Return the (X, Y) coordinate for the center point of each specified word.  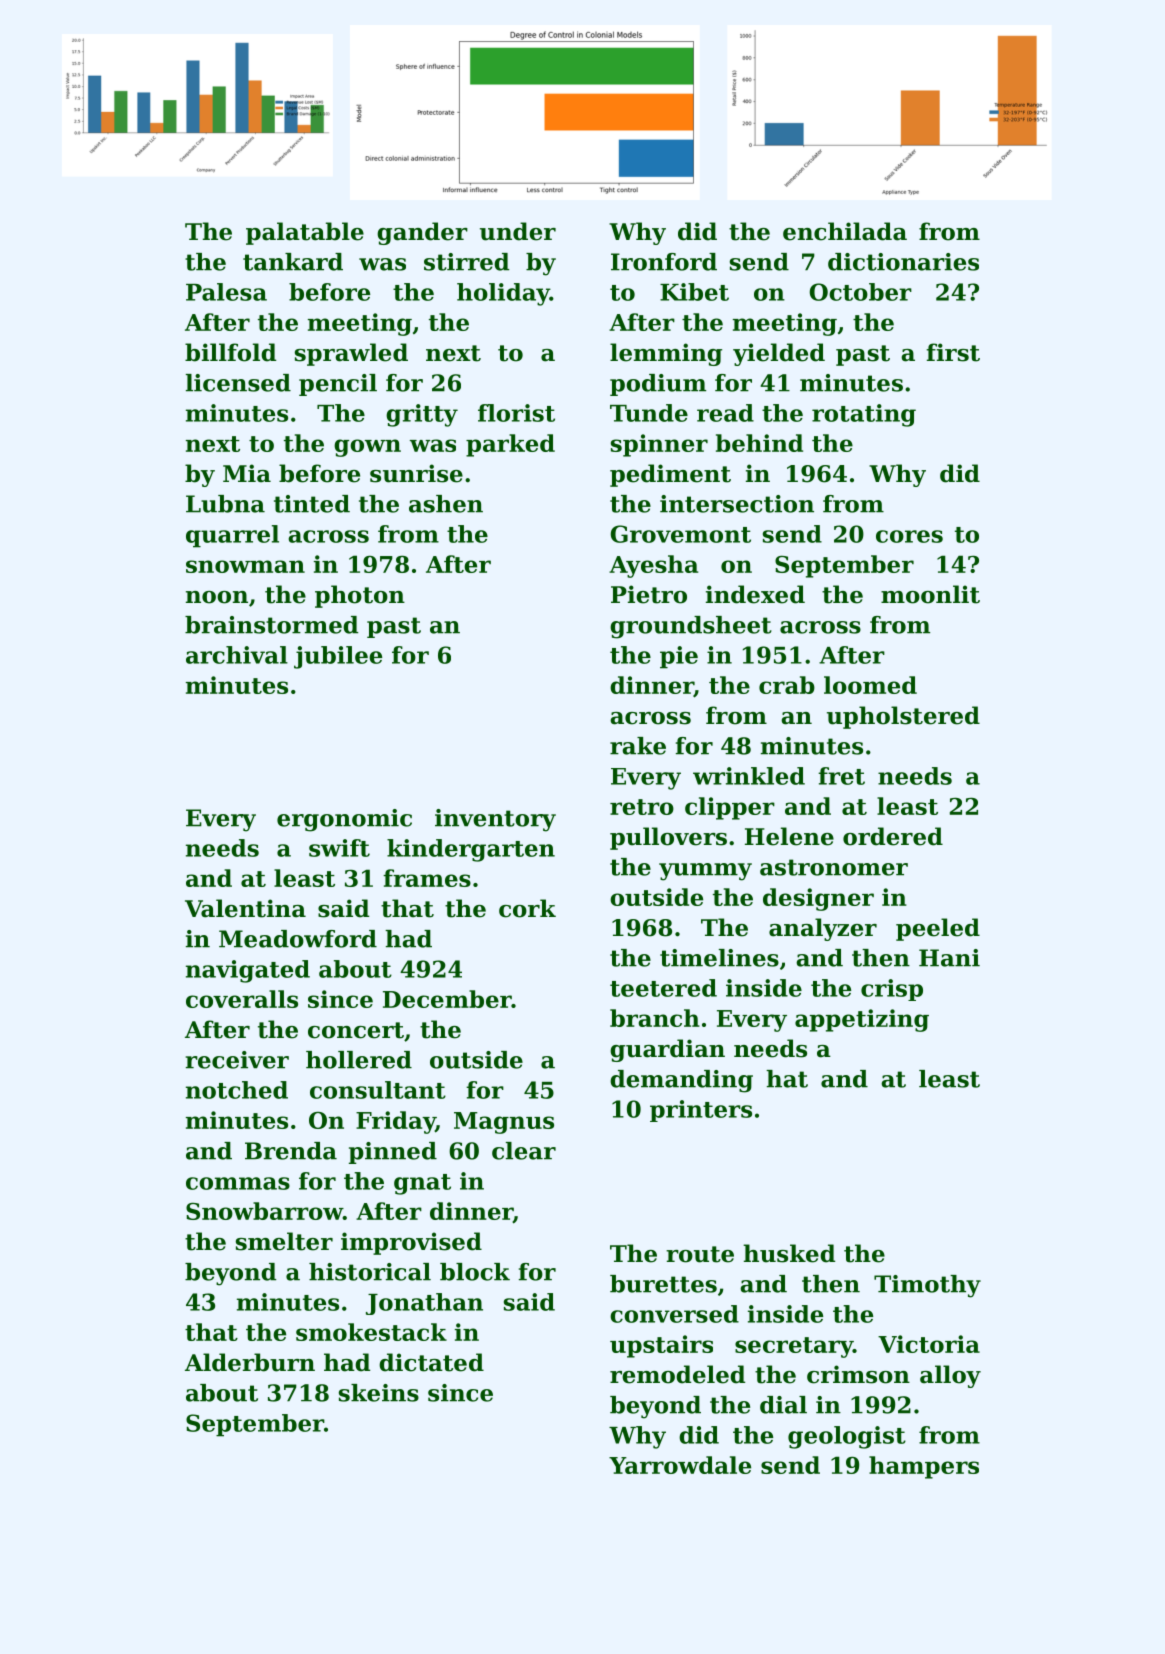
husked (789, 1253)
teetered (663, 988)
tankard (293, 262)
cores (909, 536)
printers (701, 1111)
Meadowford (298, 939)
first (953, 352)
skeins (379, 1393)
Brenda (291, 1151)
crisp (892, 990)
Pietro (649, 594)
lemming (666, 354)
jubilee (338, 657)
